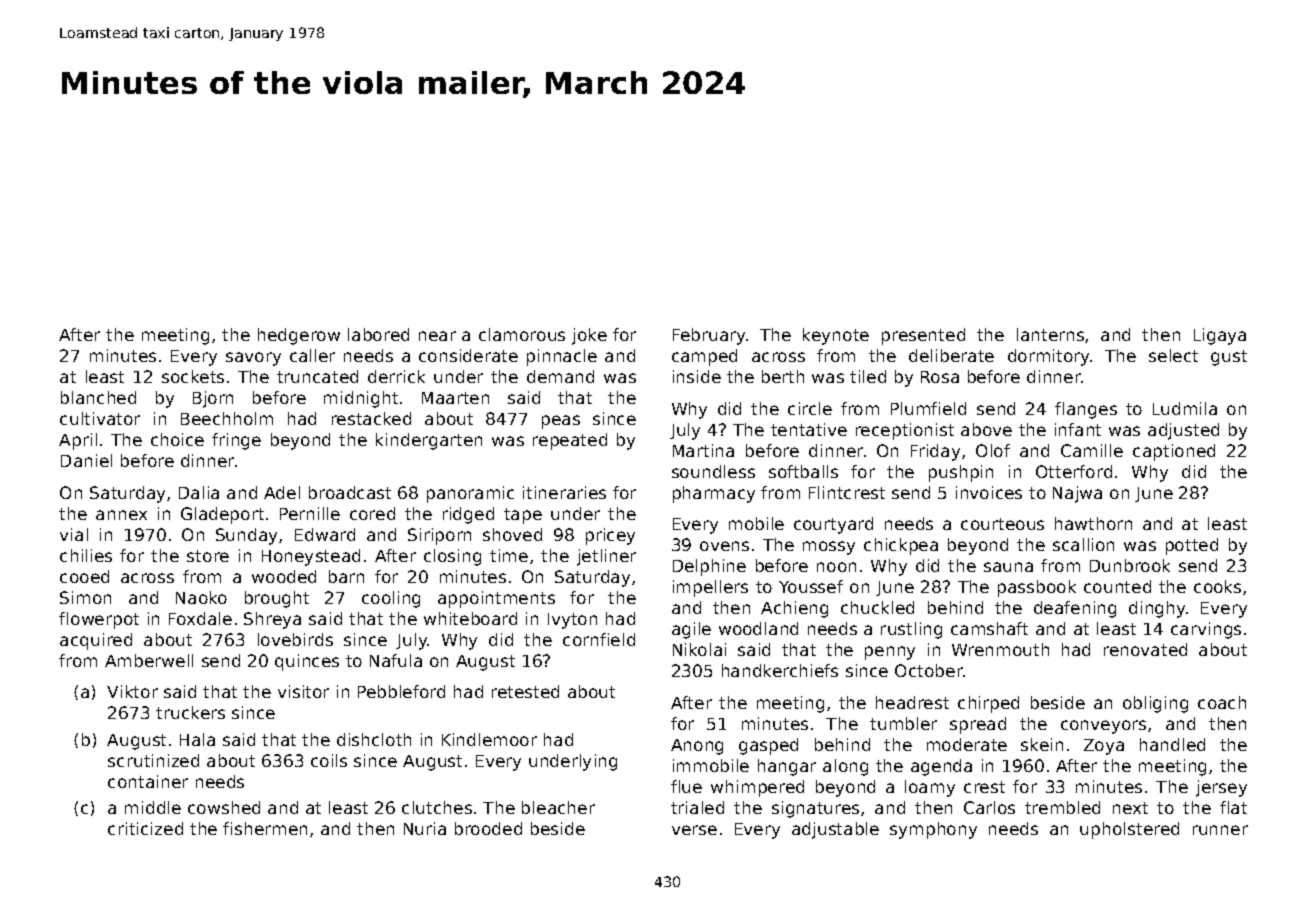  Describe the element at coordinates (299, 336) in the screenshot. I see `hedgerow` at that location.
